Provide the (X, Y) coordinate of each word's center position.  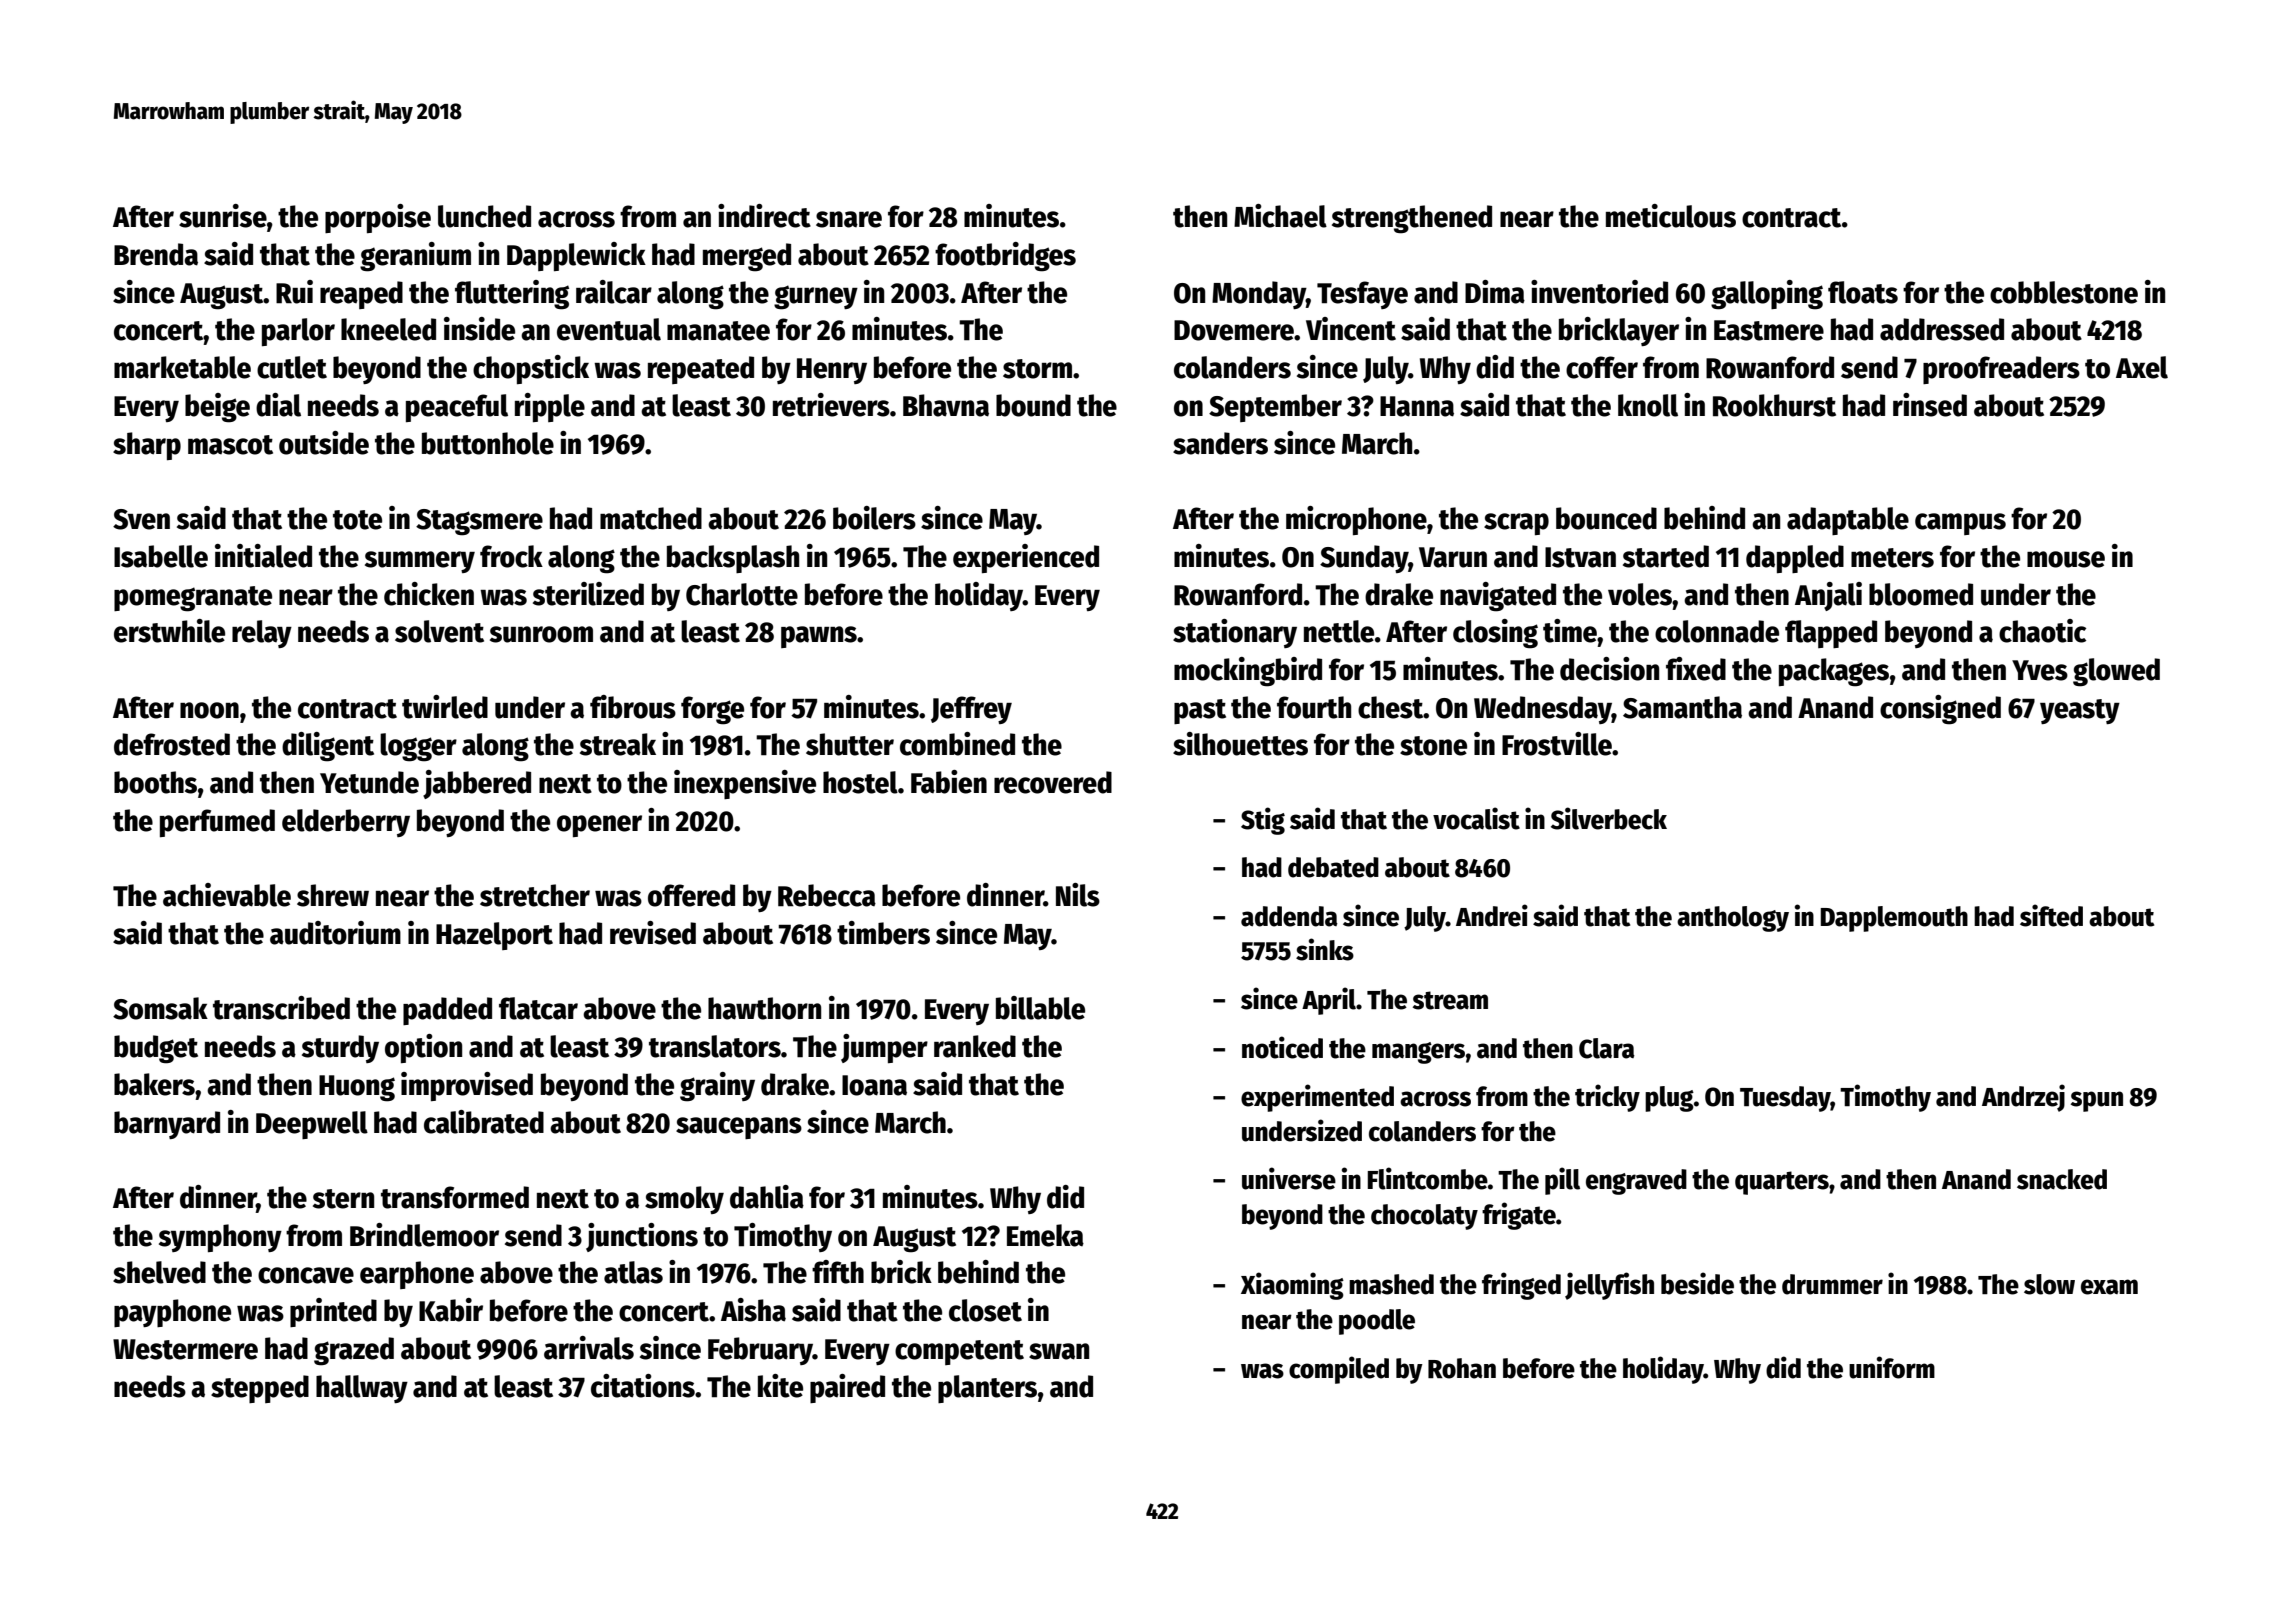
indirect (764, 216)
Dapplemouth (1894, 919)
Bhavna (946, 405)
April (1329, 1001)
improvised (467, 1086)
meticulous (1671, 216)
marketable (182, 367)
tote (357, 520)
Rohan (1462, 1368)
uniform (1892, 1367)
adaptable (1848, 521)
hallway (362, 1389)
